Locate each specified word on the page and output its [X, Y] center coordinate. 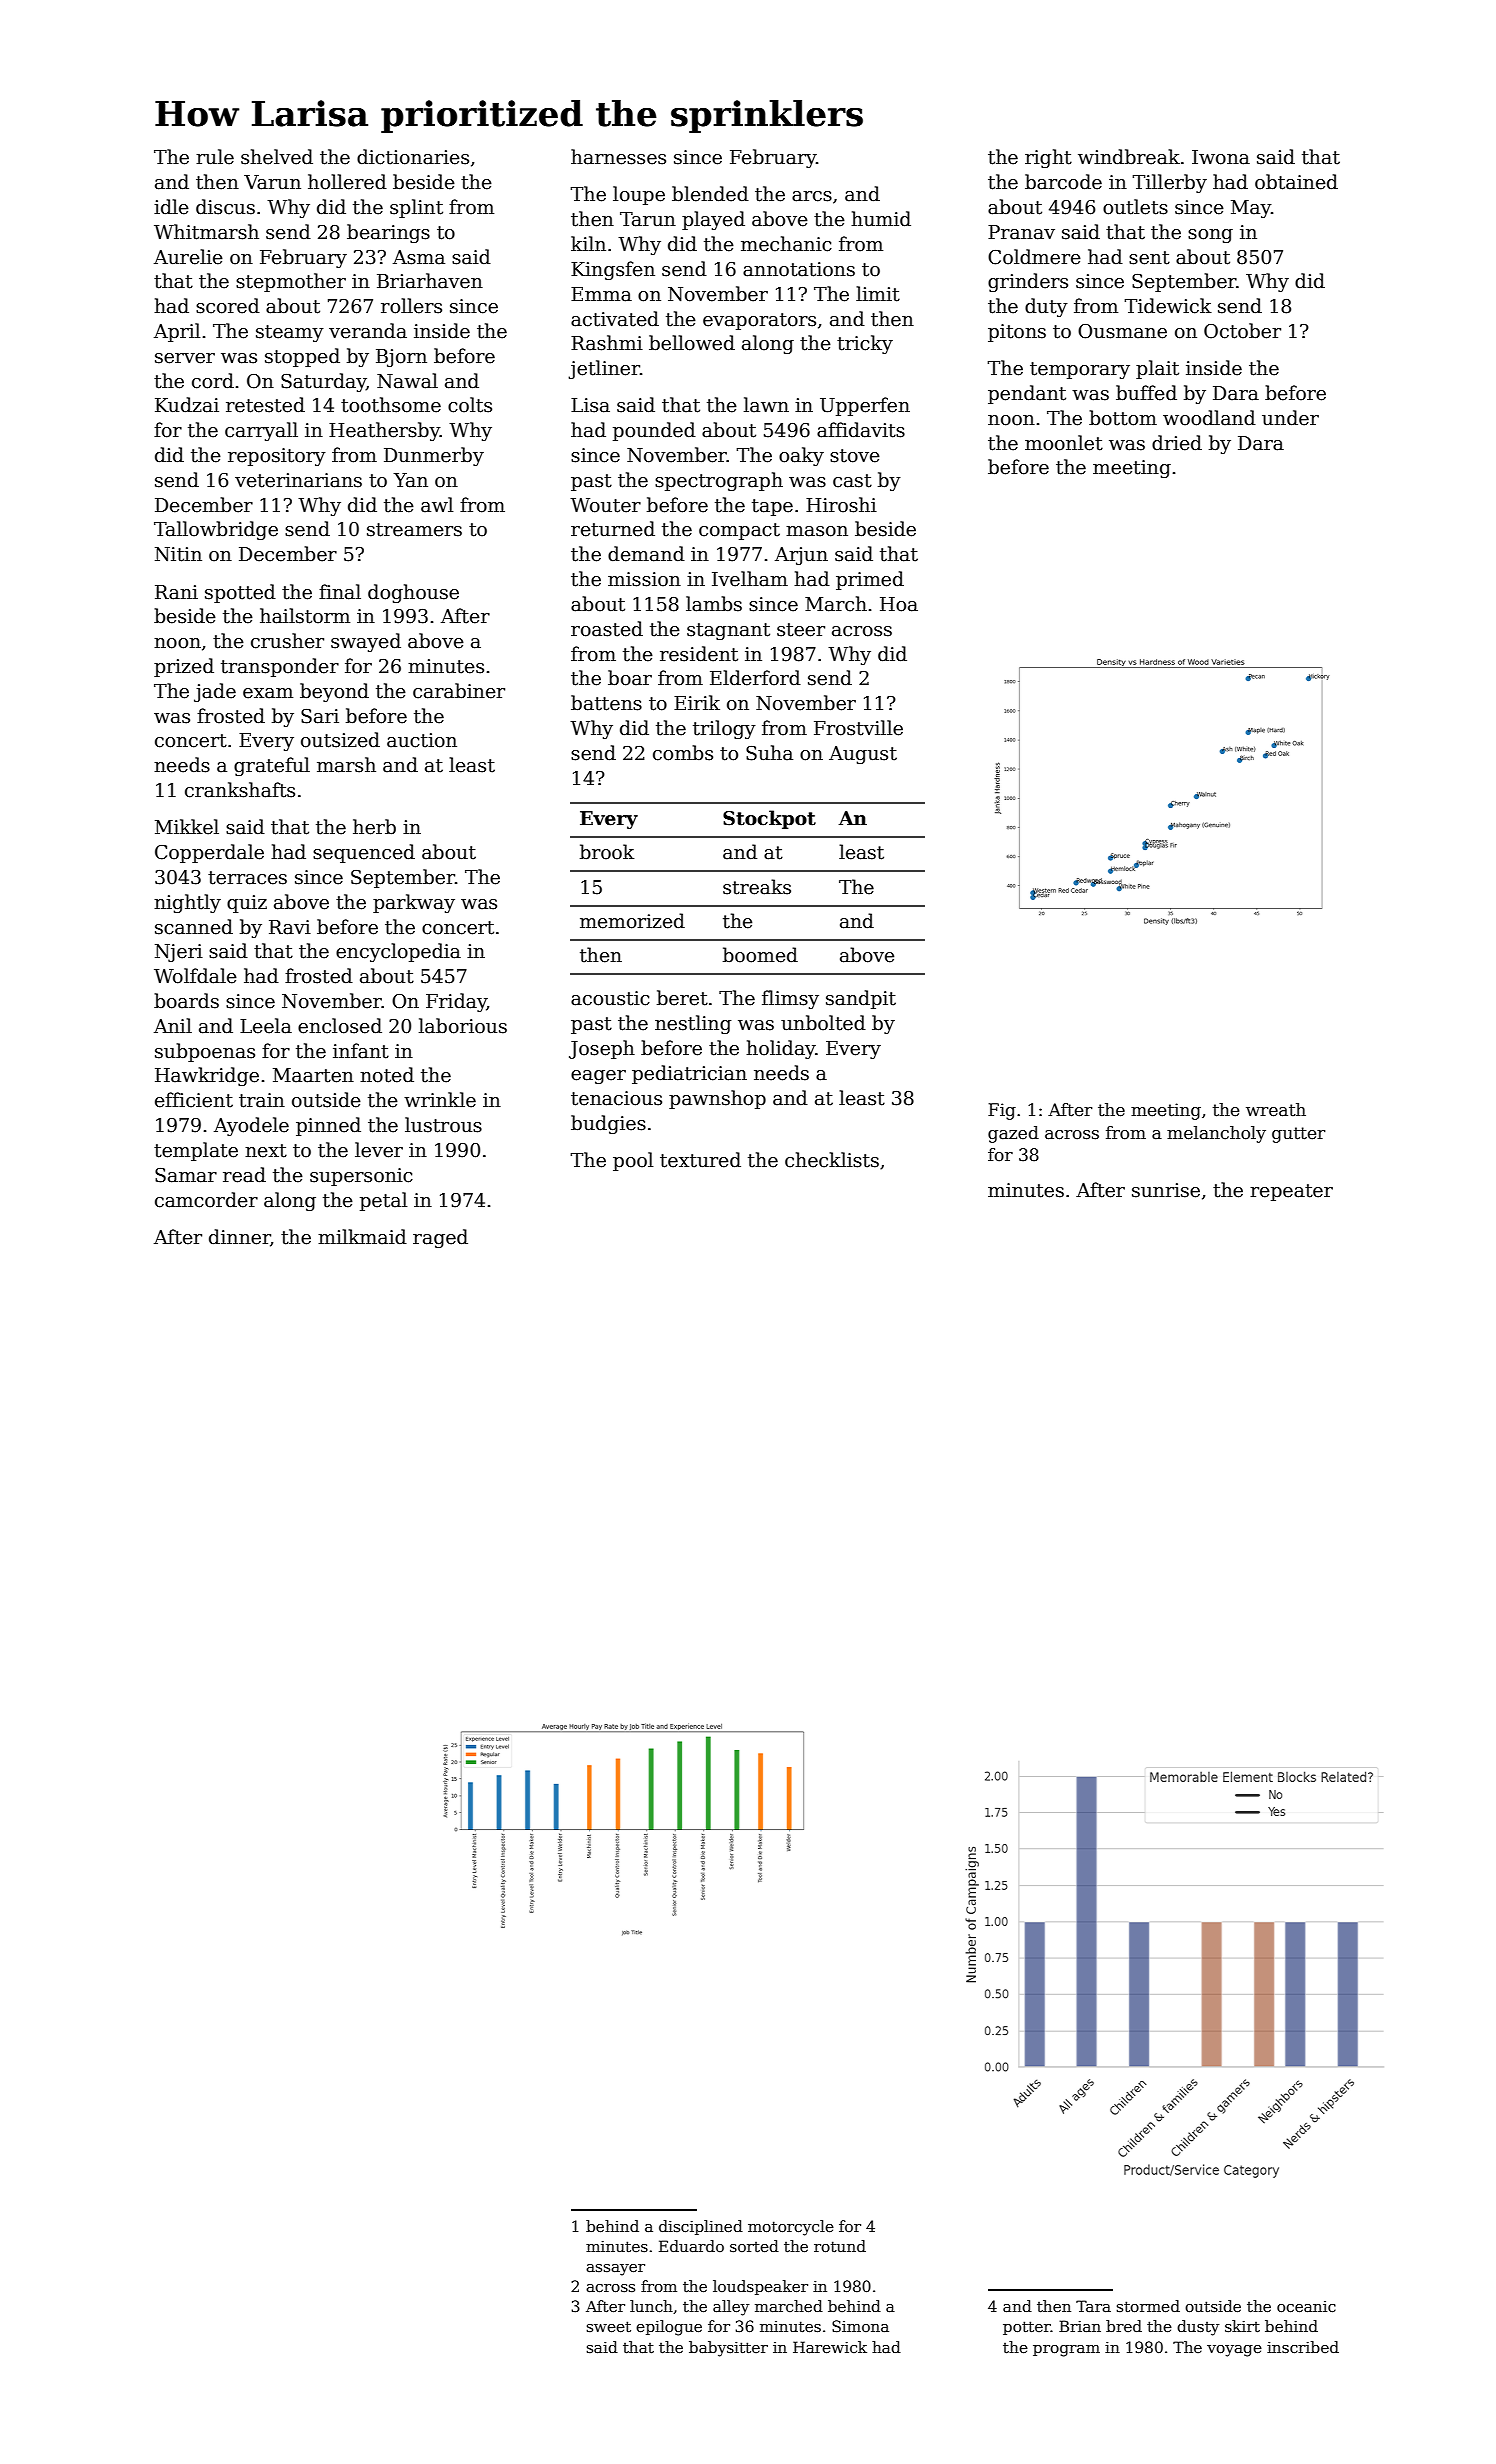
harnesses [618, 157]
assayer [615, 2270]
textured [700, 1160]
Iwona [1221, 157]
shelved [277, 157]
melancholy [1216, 1134]
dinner [239, 1237]
